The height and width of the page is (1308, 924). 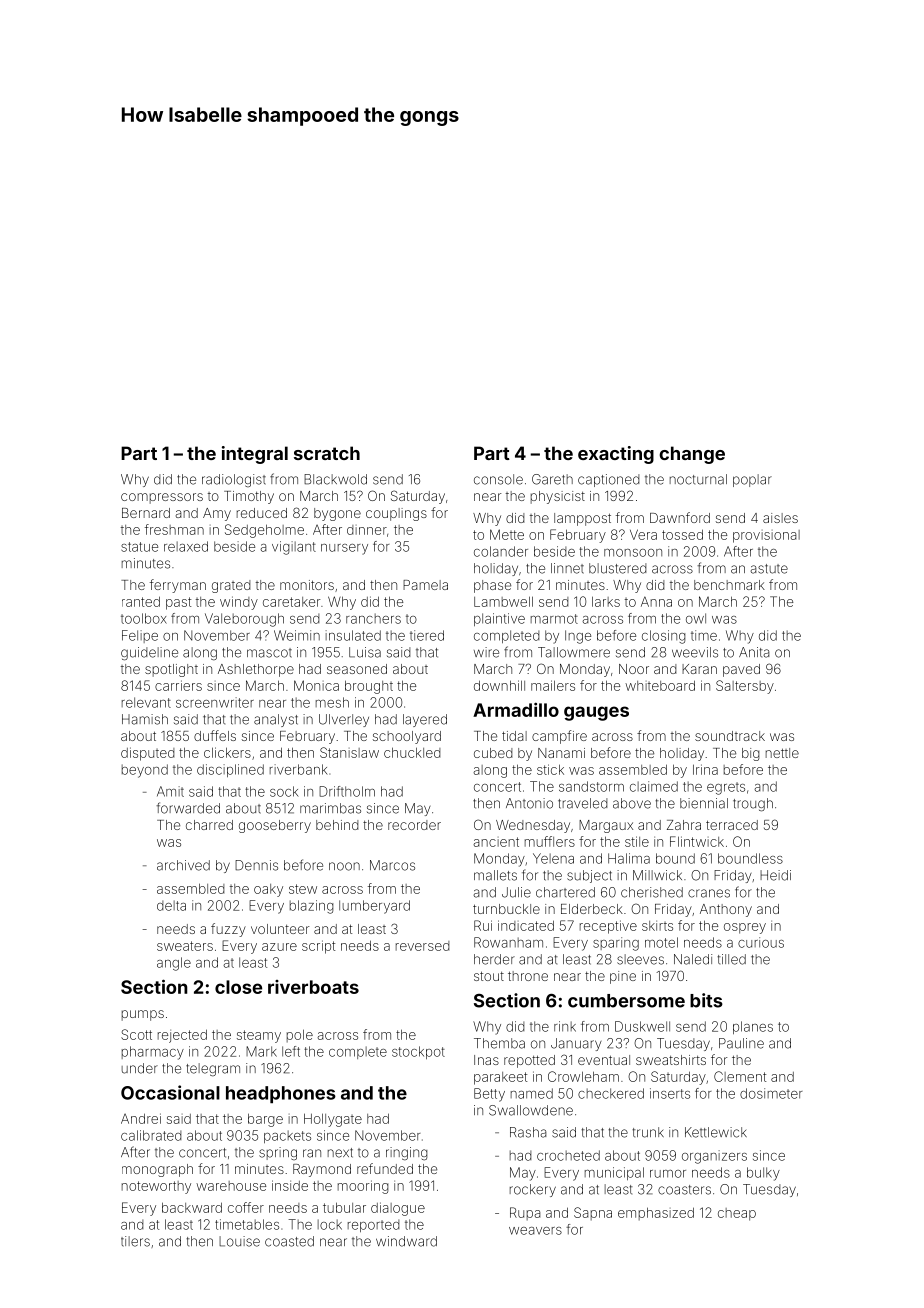 What do you see at coordinates (634, 669) in the page?
I see `Noor` at bounding box center [634, 669].
